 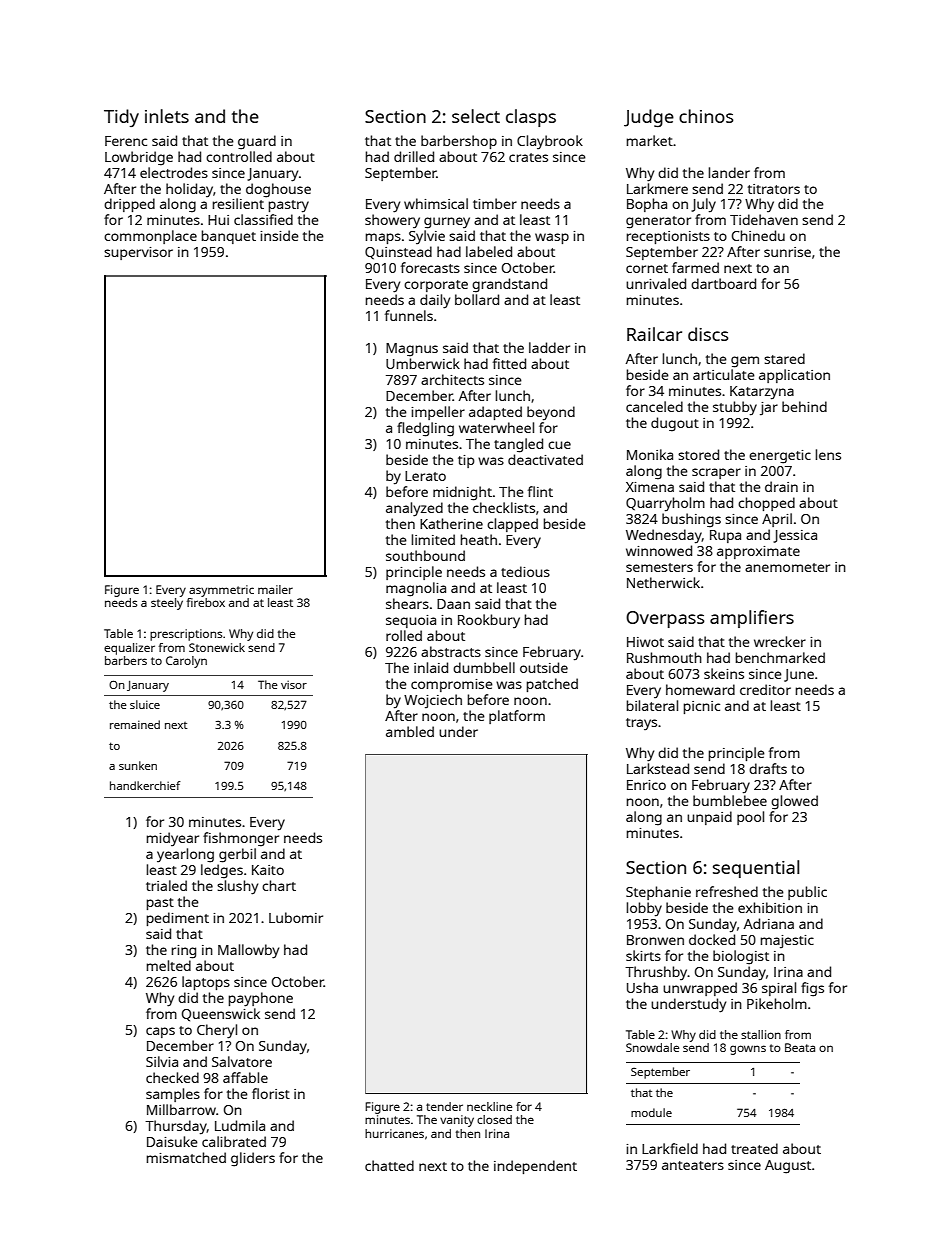 What do you see at coordinates (504, 507) in the screenshot?
I see `checklists` at bounding box center [504, 507].
